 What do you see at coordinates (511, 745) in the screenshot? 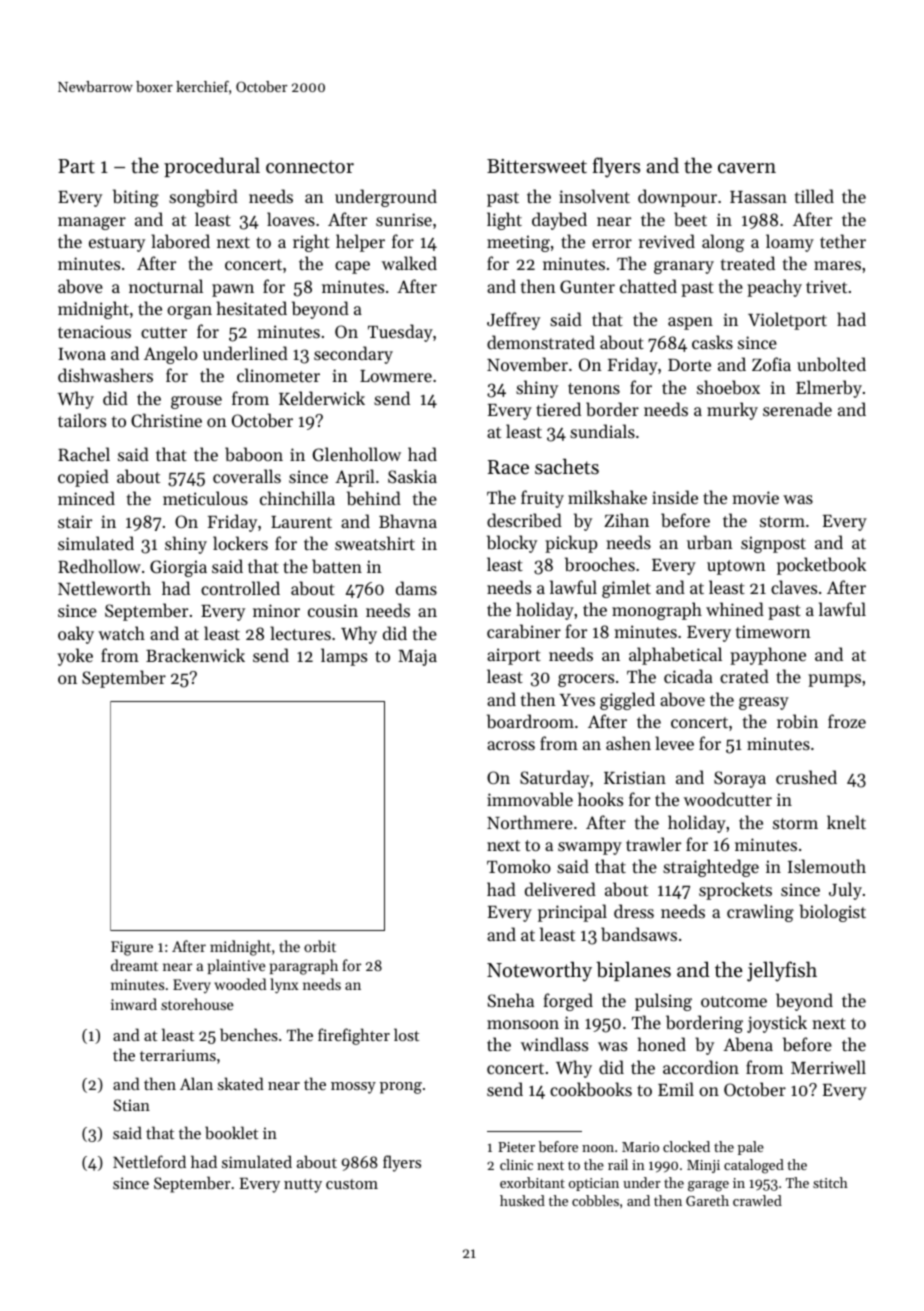
I see `across` at bounding box center [511, 745].
